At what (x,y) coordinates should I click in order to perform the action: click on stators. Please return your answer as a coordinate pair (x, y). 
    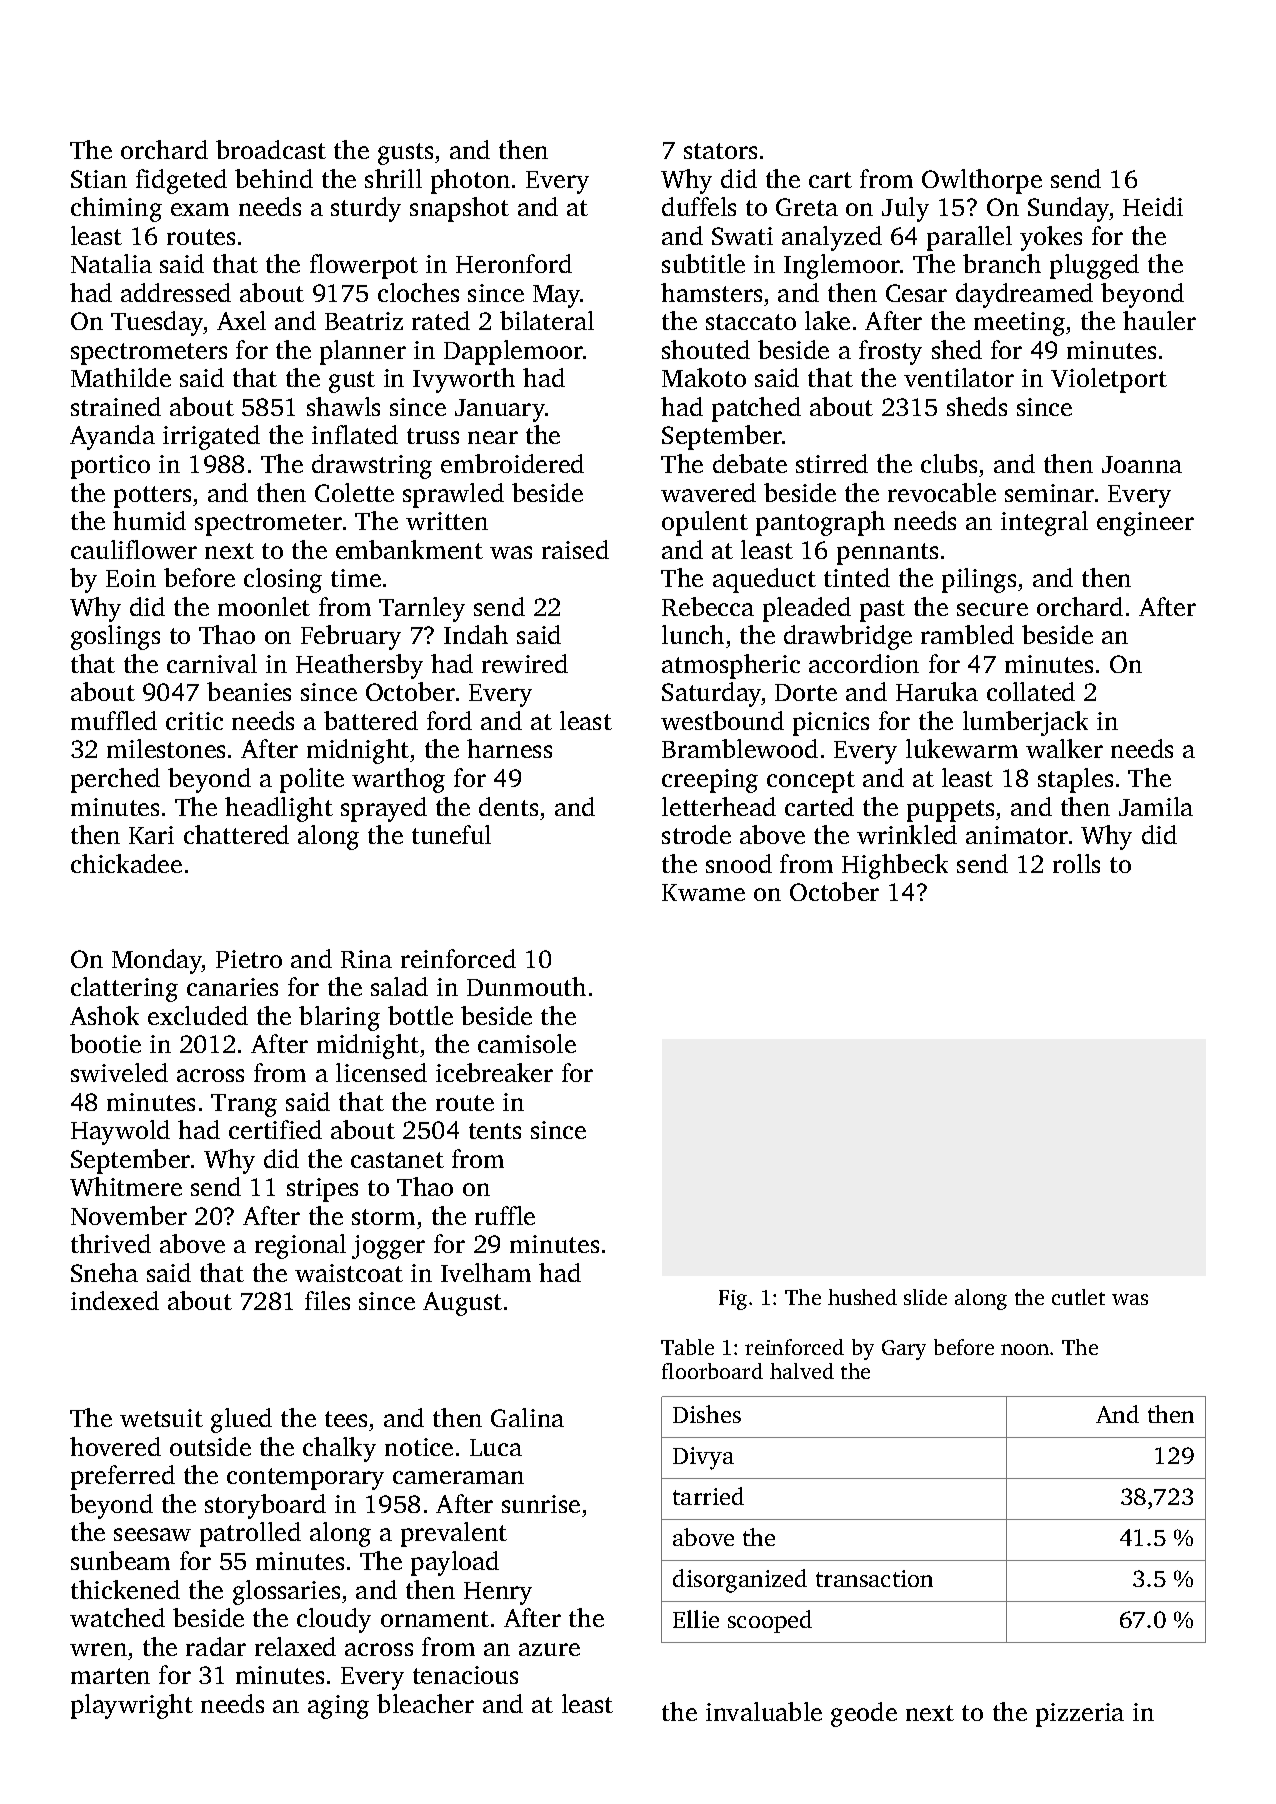
    Looking at the image, I should click on (720, 151).
